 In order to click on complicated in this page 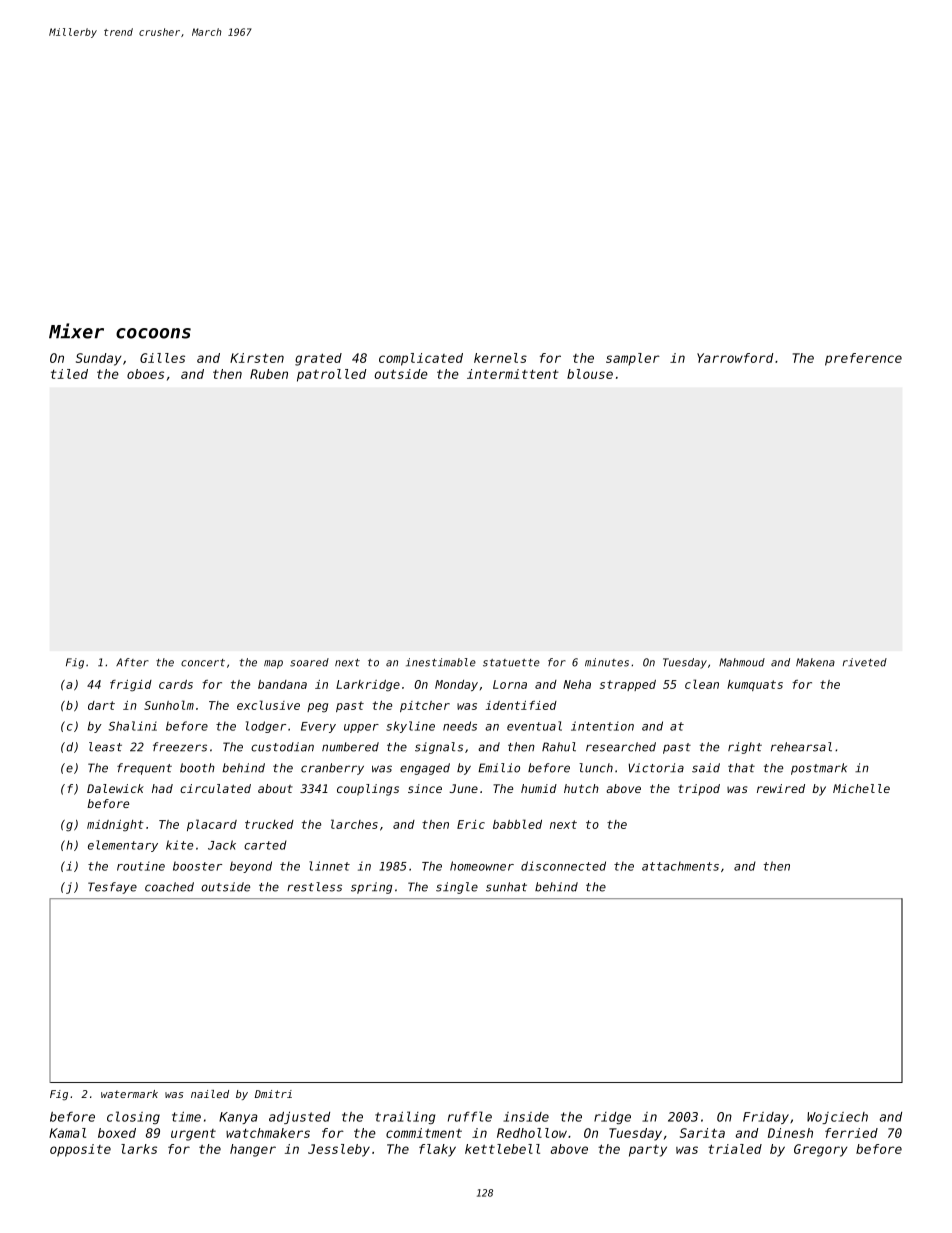, I will do `click(421, 359)`.
